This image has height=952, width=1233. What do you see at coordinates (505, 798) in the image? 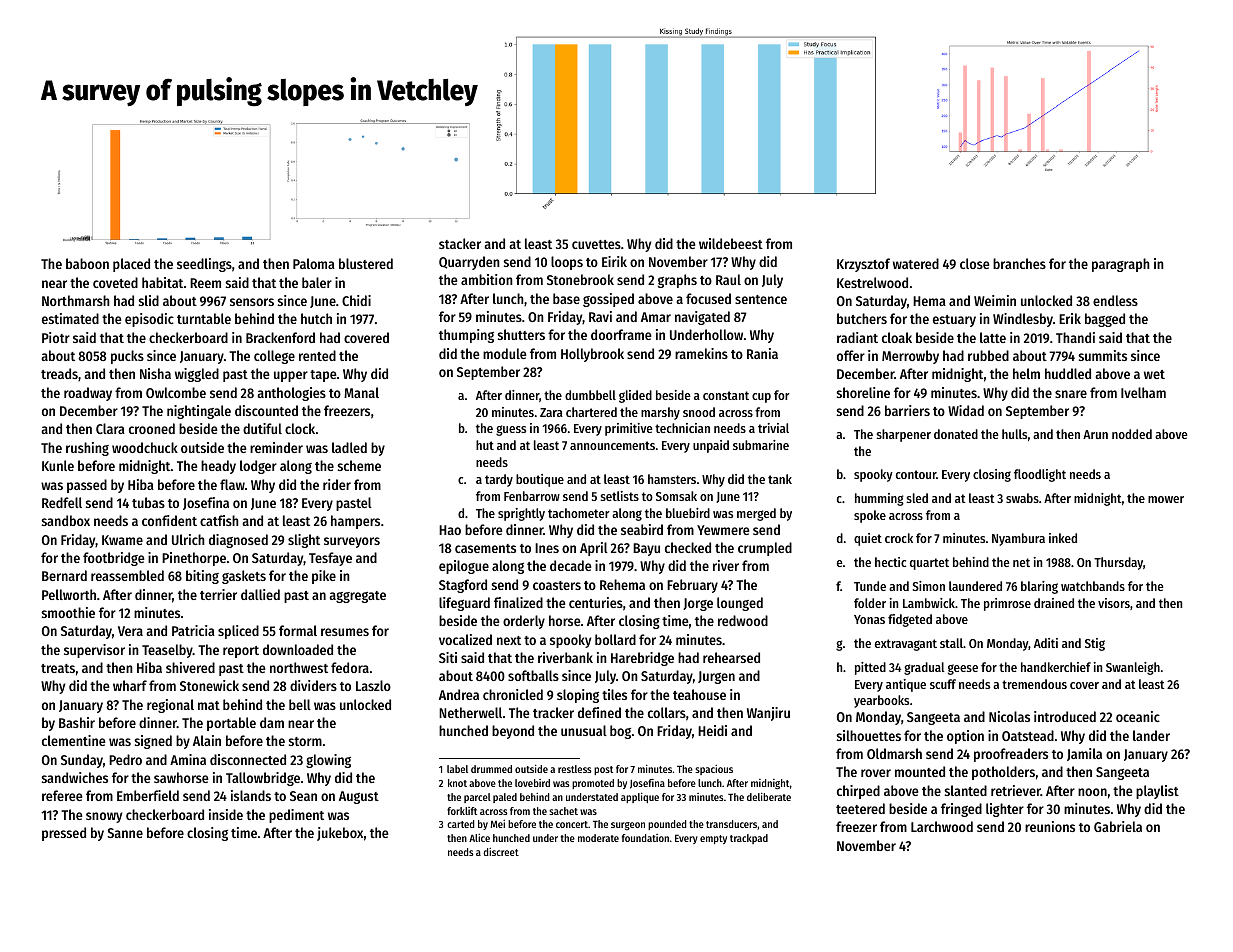
I see `paled` at bounding box center [505, 798].
